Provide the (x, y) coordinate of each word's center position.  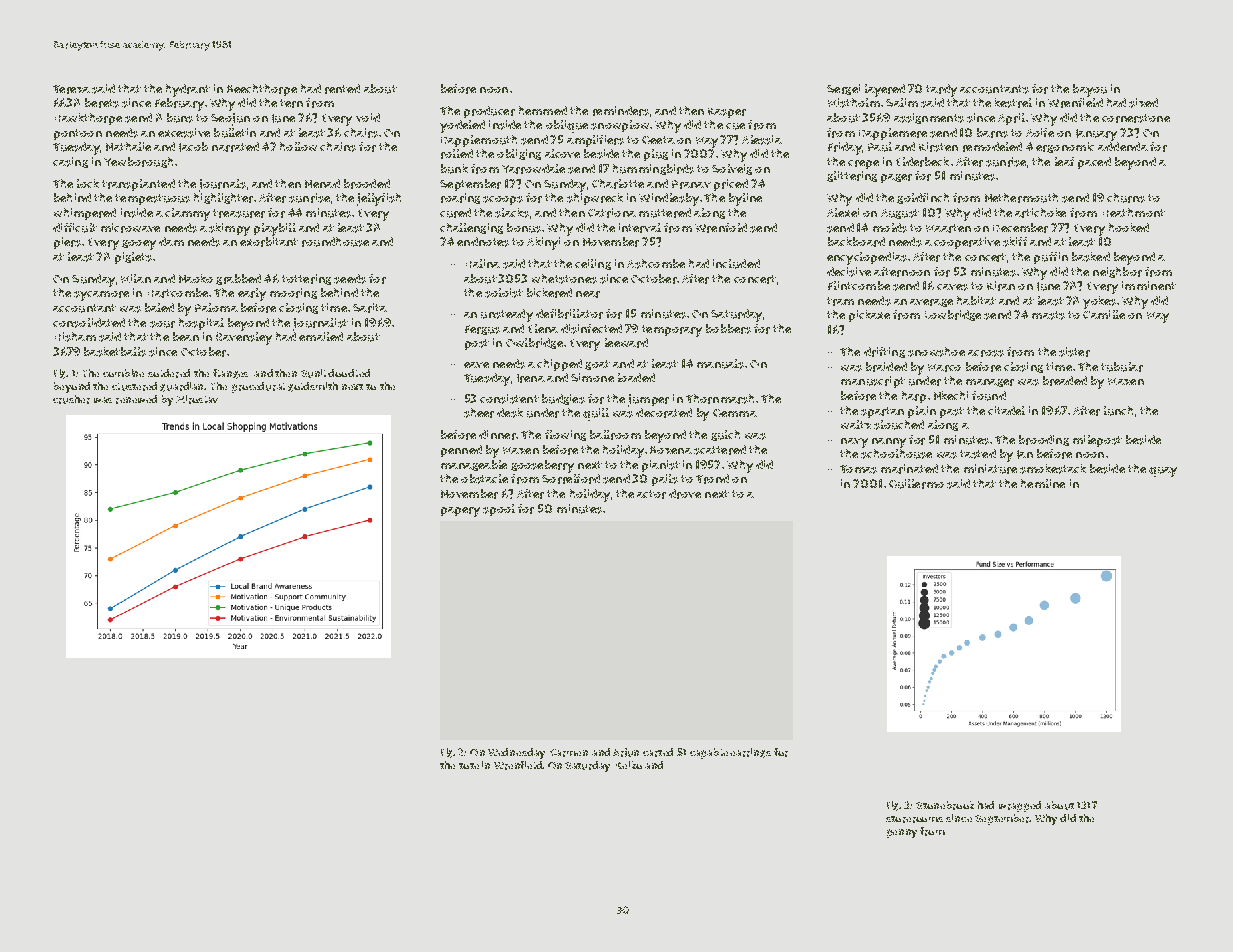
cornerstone (1136, 118)
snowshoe (936, 352)
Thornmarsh (720, 399)
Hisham (75, 337)
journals (222, 185)
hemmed (543, 110)
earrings (750, 753)
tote (469, 766)
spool (499, 510)
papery (460, 512)
